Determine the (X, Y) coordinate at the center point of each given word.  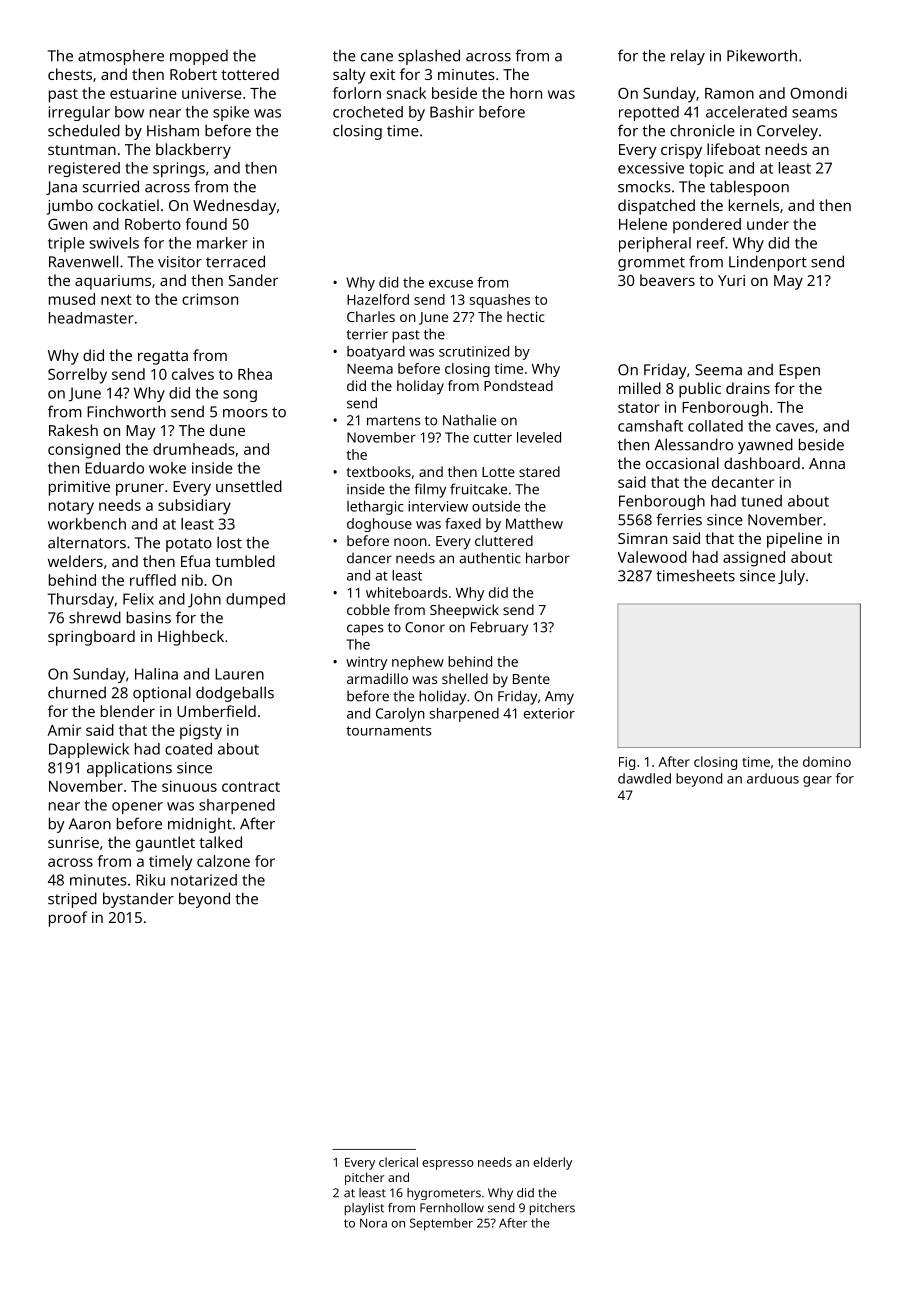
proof (68, 919)
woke (167, 468)
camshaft (650, 426)
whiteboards (407, 592)
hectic (526, 316)
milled (640, 388)
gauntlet (165, 844)
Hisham (173, 130)
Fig (627, 763)
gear (817, 781)
